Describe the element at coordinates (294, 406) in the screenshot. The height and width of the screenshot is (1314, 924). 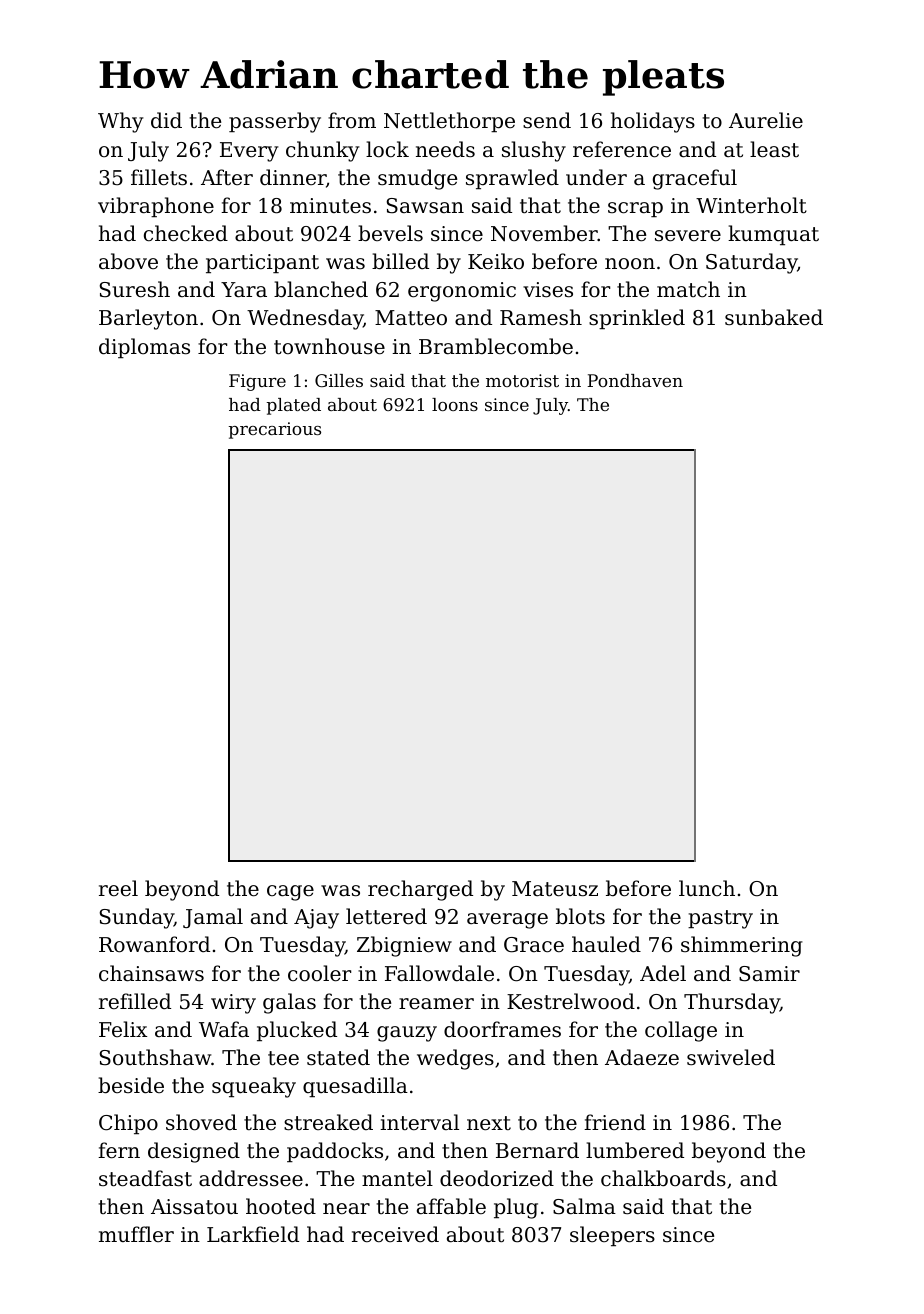
I see `plated` at that location.
